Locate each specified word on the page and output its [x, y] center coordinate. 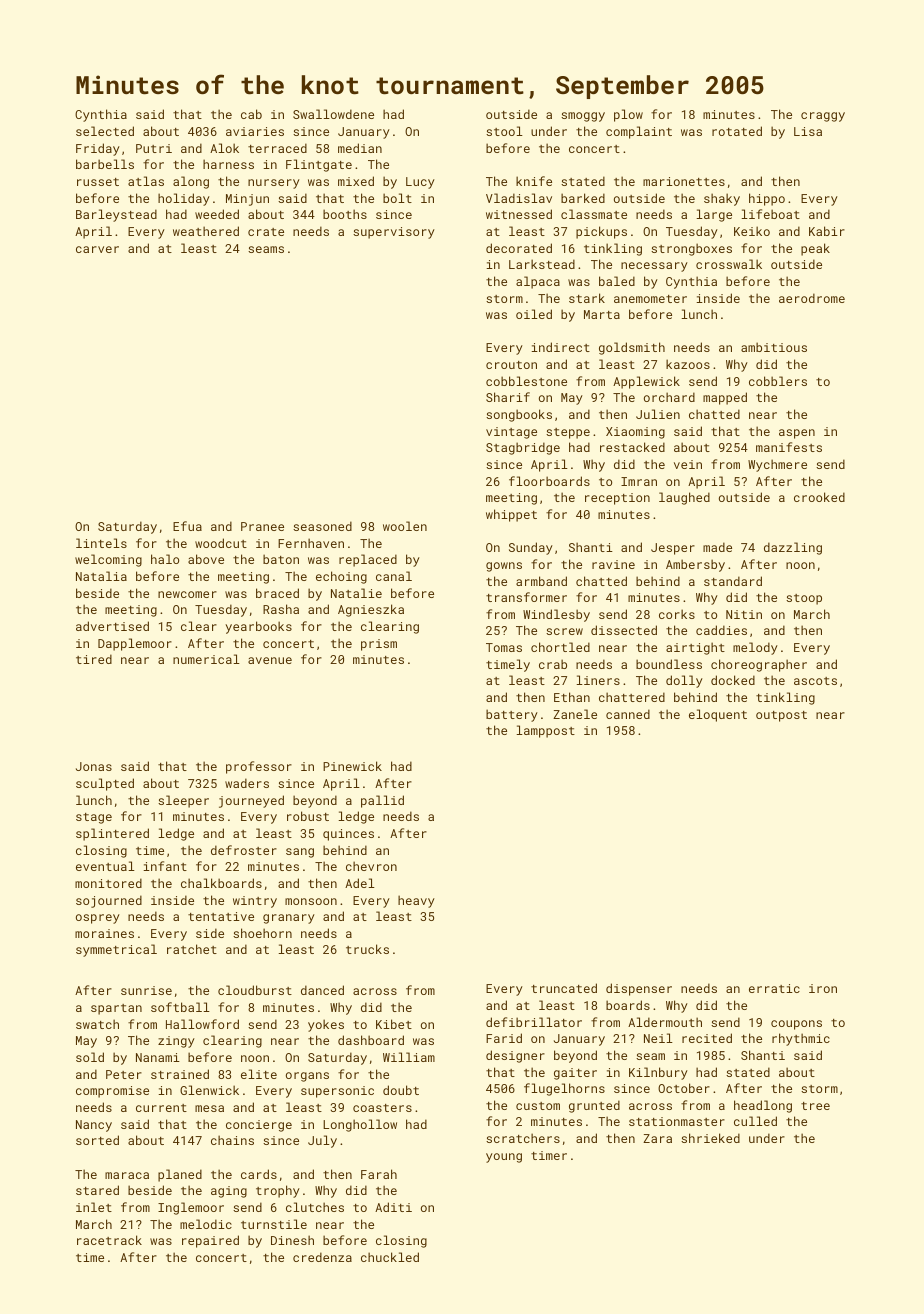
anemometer [650, 299]
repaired [210, 1241]
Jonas [94, 766]
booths [345, 214]
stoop [804, 599]
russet [98, 182]
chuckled [390, 1257]
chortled [560, 647]
